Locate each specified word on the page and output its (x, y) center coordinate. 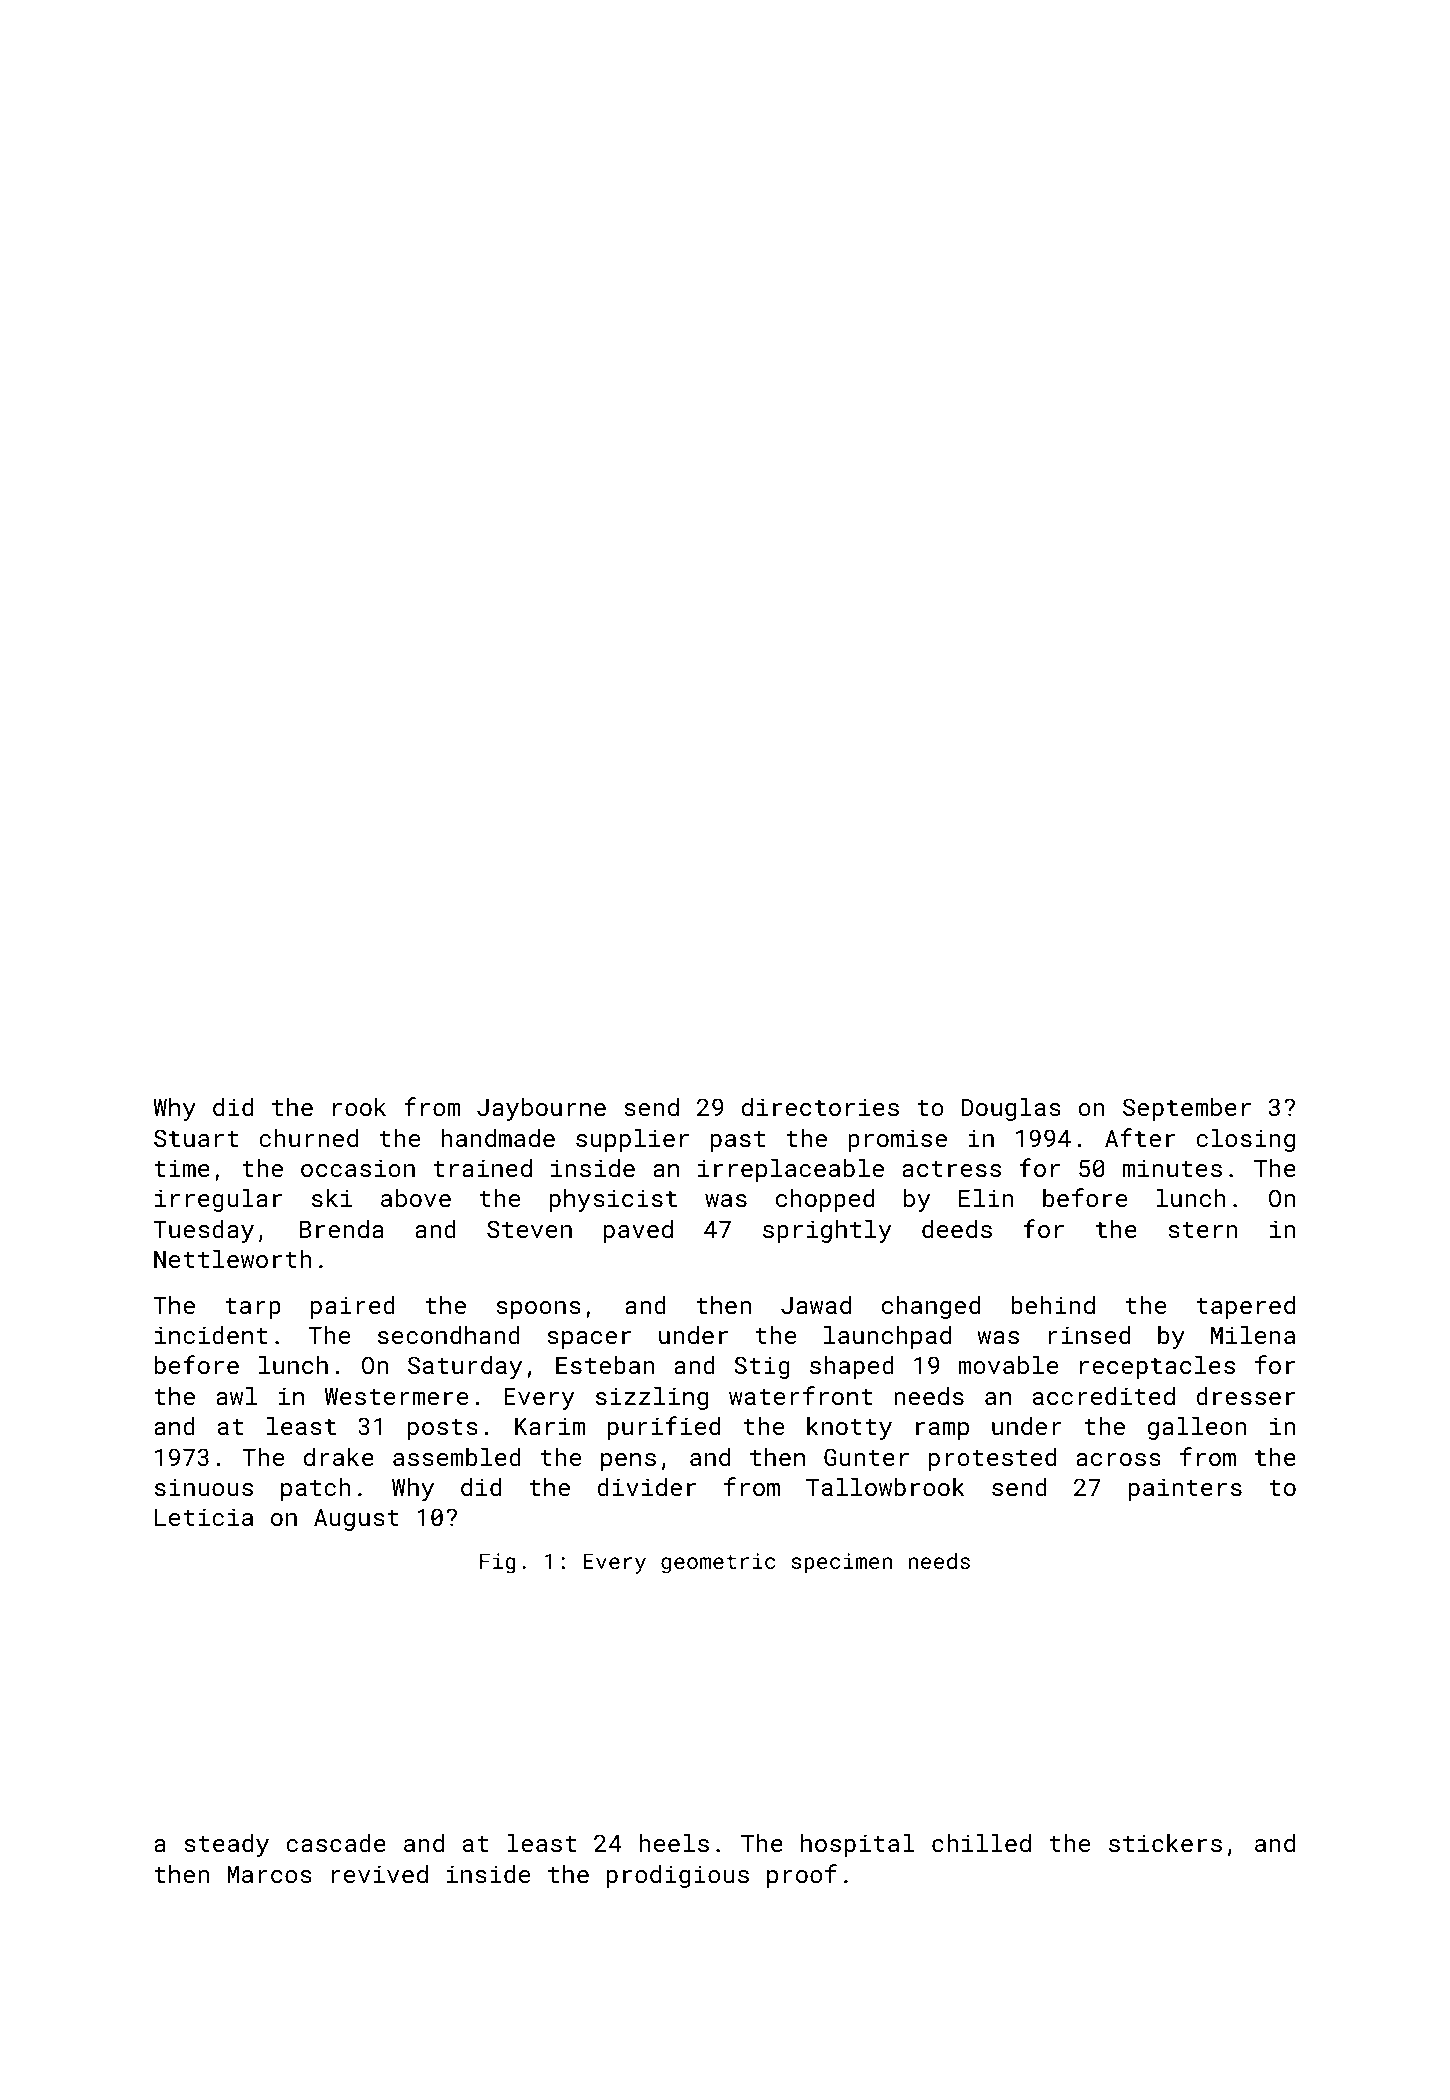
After (1140, 1137)
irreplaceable (791, 1170)
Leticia (204, 1517)
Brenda (342, 1229)
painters (1185, 1489)
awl (236, 1396)
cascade (336, 1843)
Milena (1253, 1335)
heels (674, 1843)
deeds (957, 1229)
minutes (1172, 1168)
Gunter (866, 1457)
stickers (1165, 1843)
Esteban (605, 1365)
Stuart (196, 1138)
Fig (498, 1563)
